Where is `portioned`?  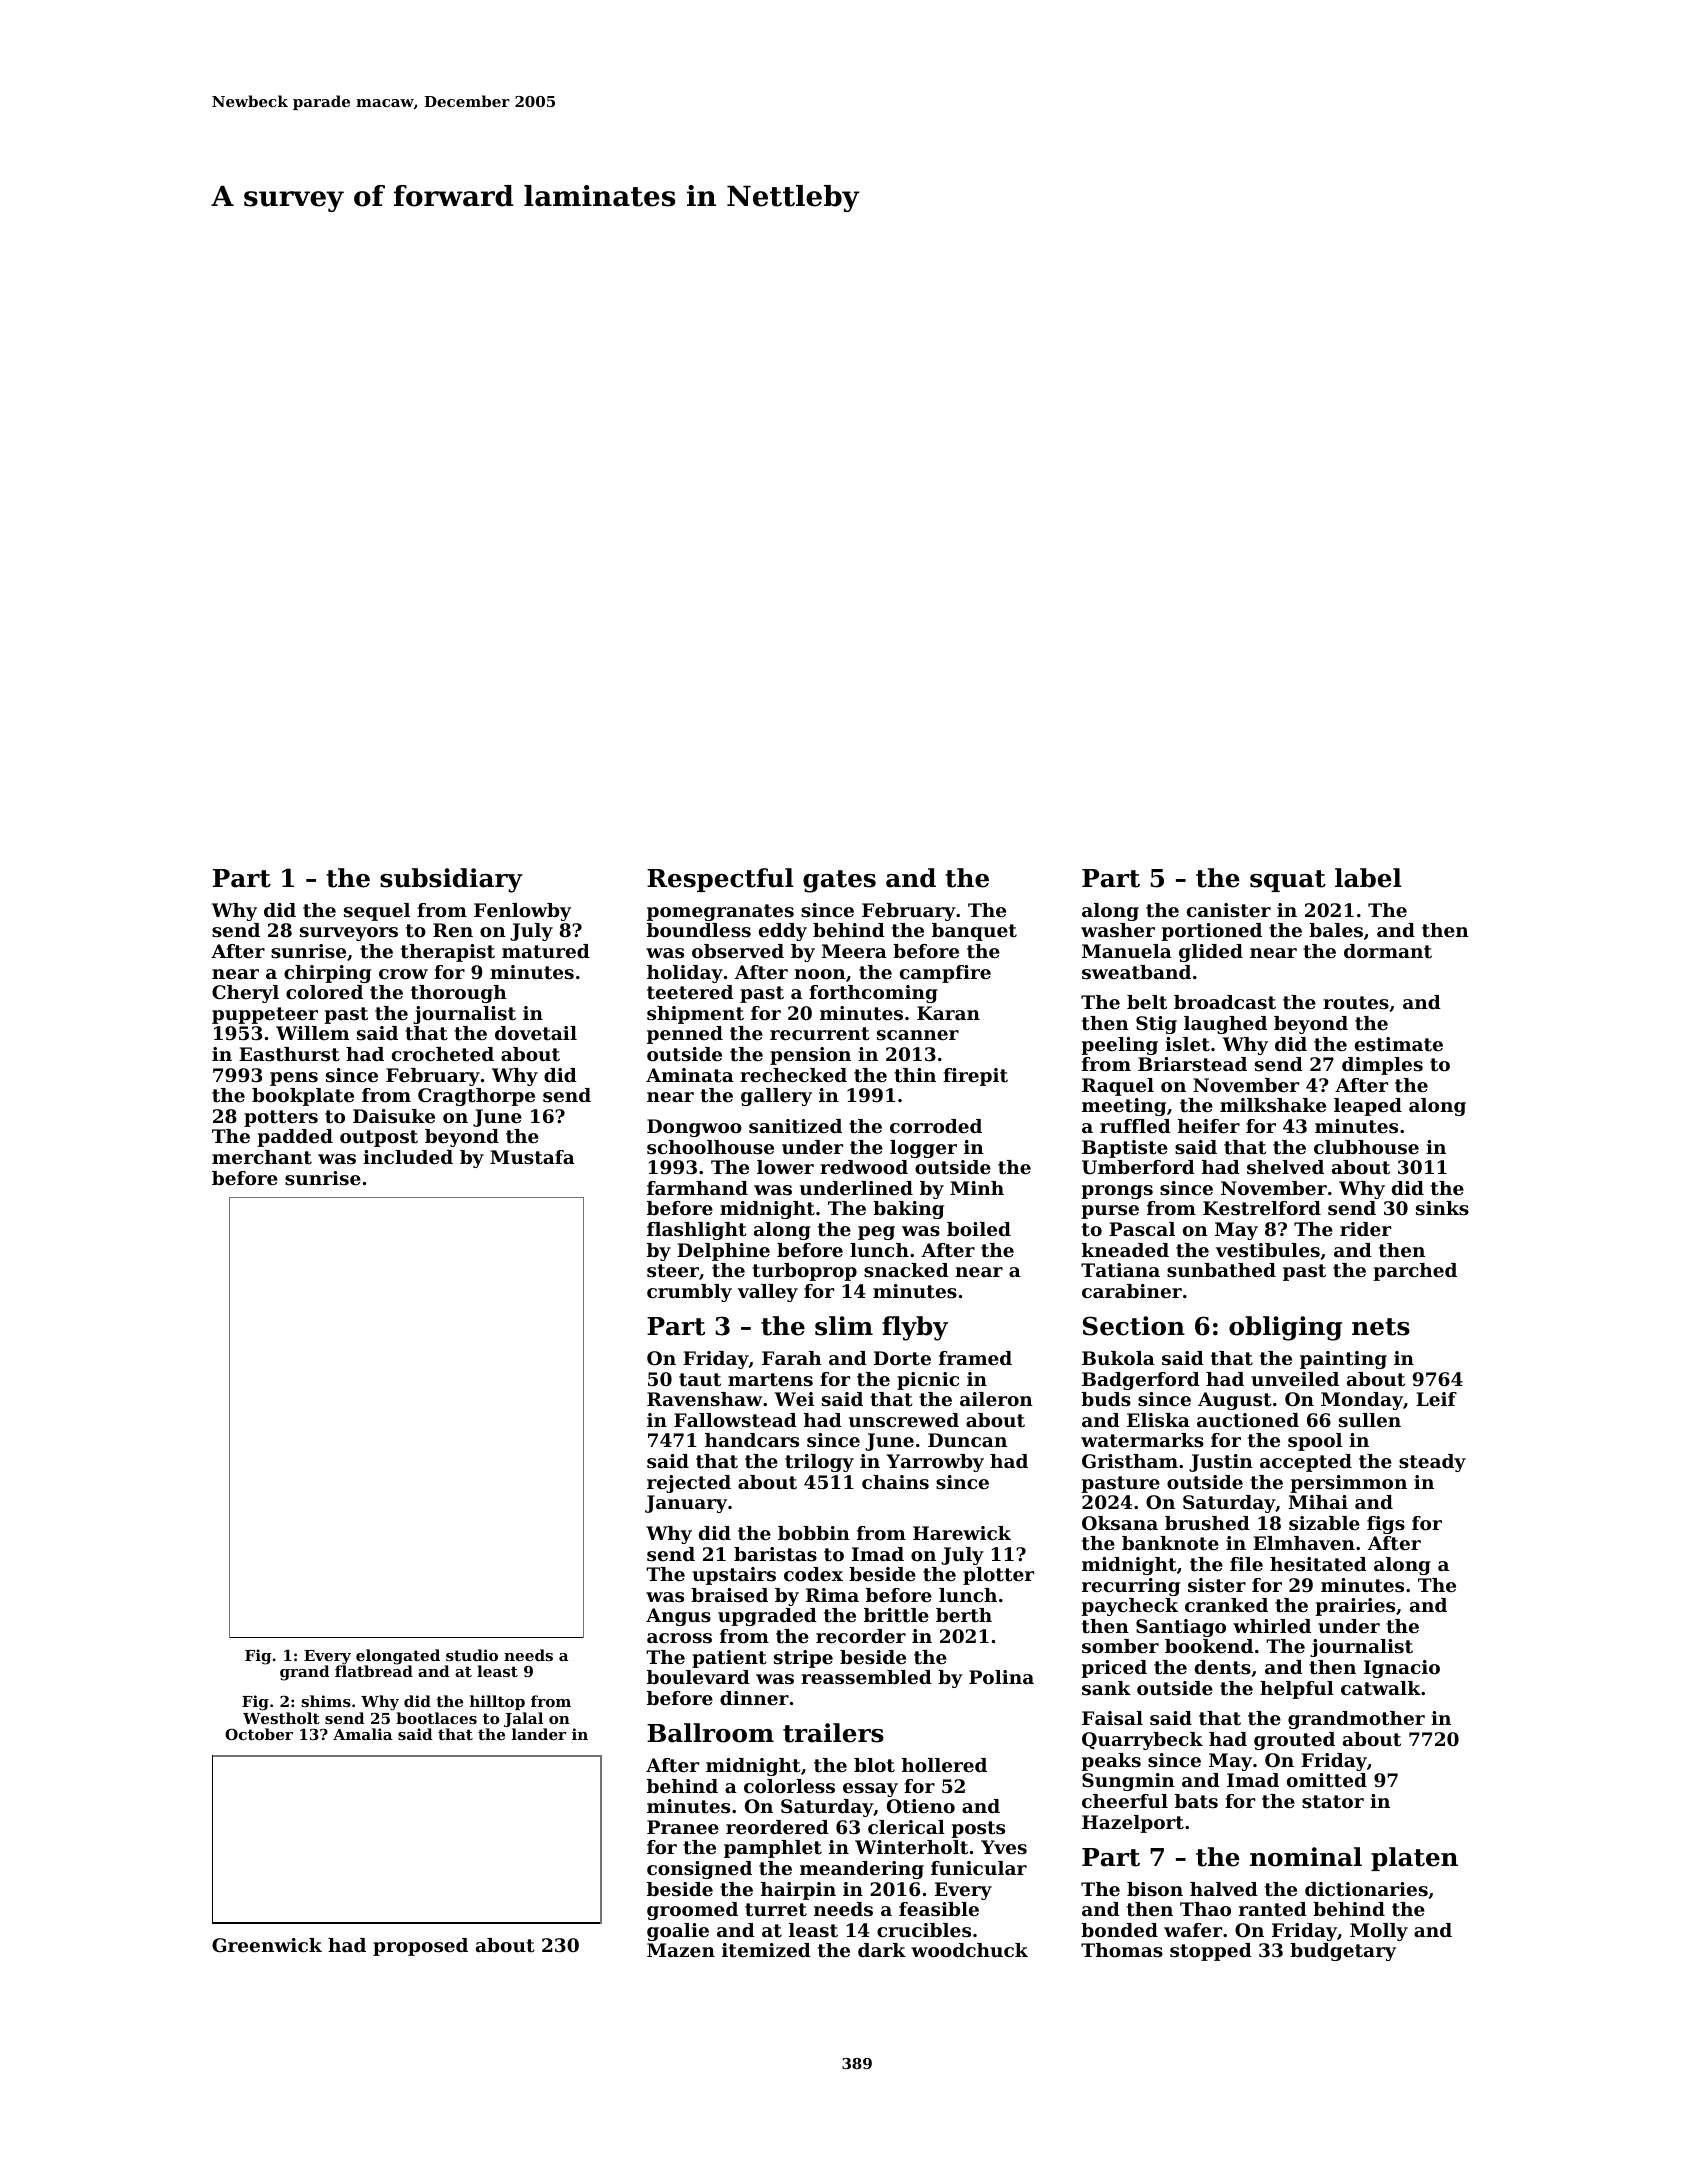
portioned is located at coordinates (1211, 932).
